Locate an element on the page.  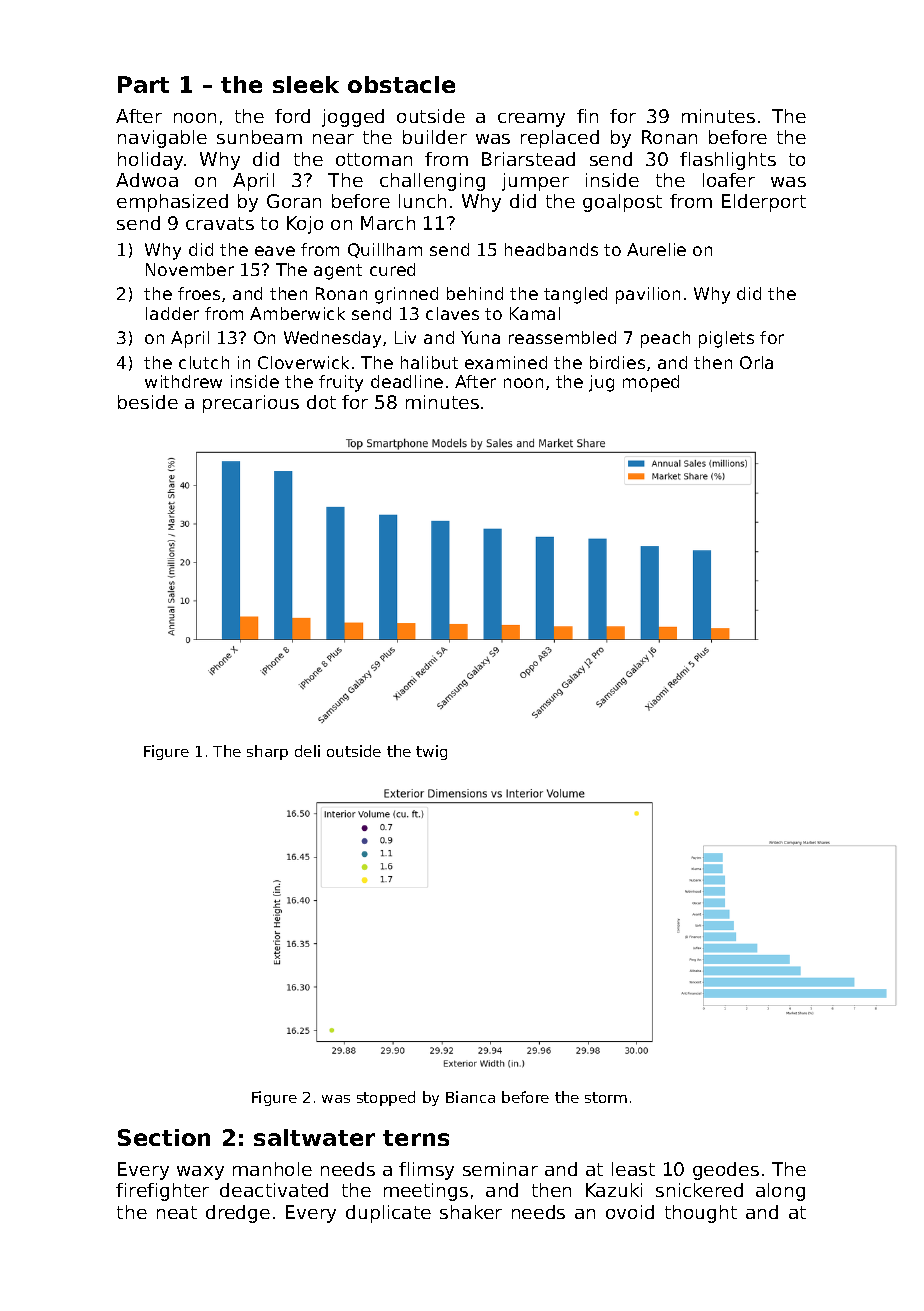
goalpost is located at coordinates (622, 203).
